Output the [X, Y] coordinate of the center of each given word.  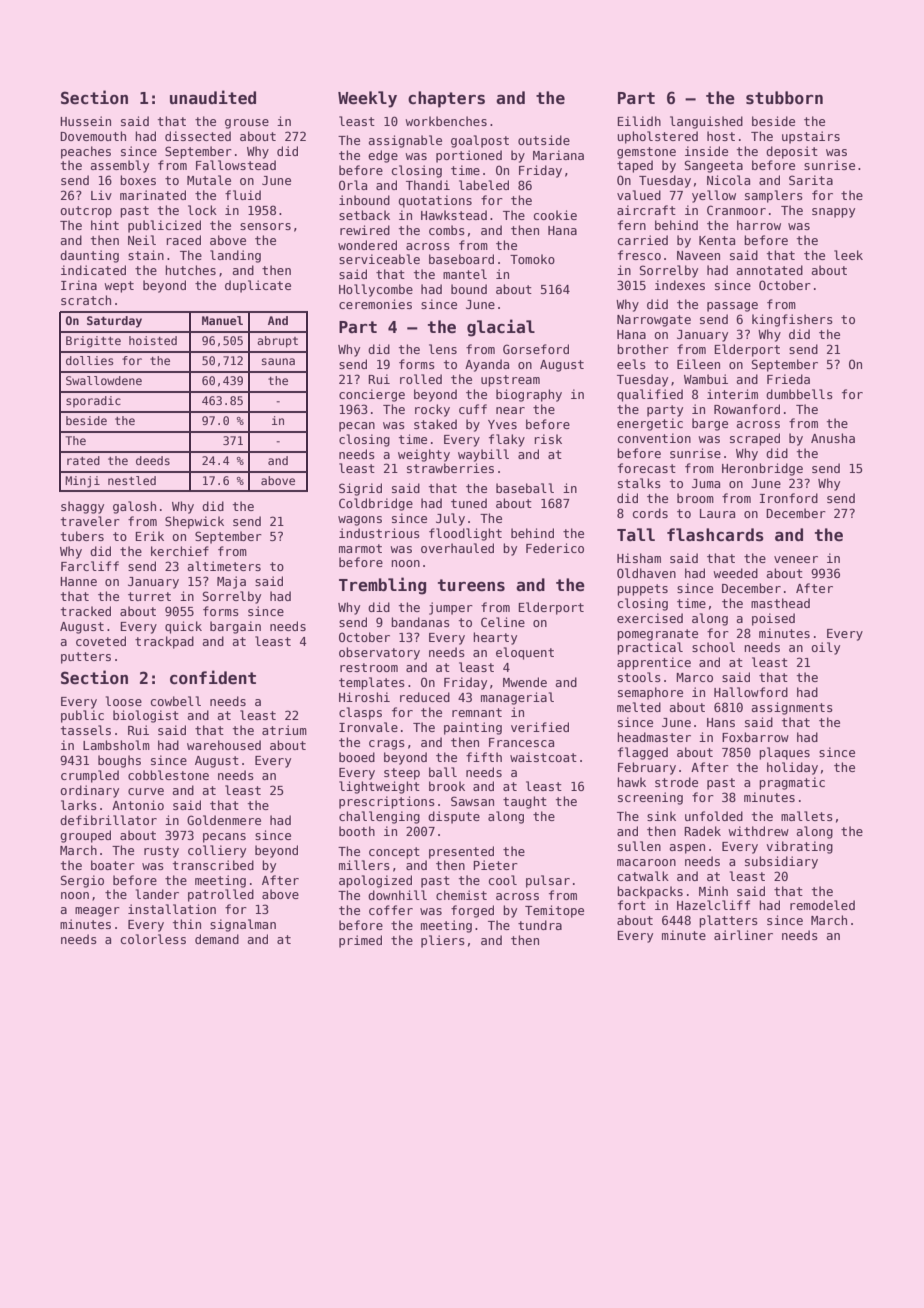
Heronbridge [762, 469]
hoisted [153, 340]
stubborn [784, 98]
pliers [443, 941]
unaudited [213, 97]
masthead [780, 603]
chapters [446, 99]
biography [529, 395]
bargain [235, 627]
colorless [153, 939]
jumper [451, 608]
